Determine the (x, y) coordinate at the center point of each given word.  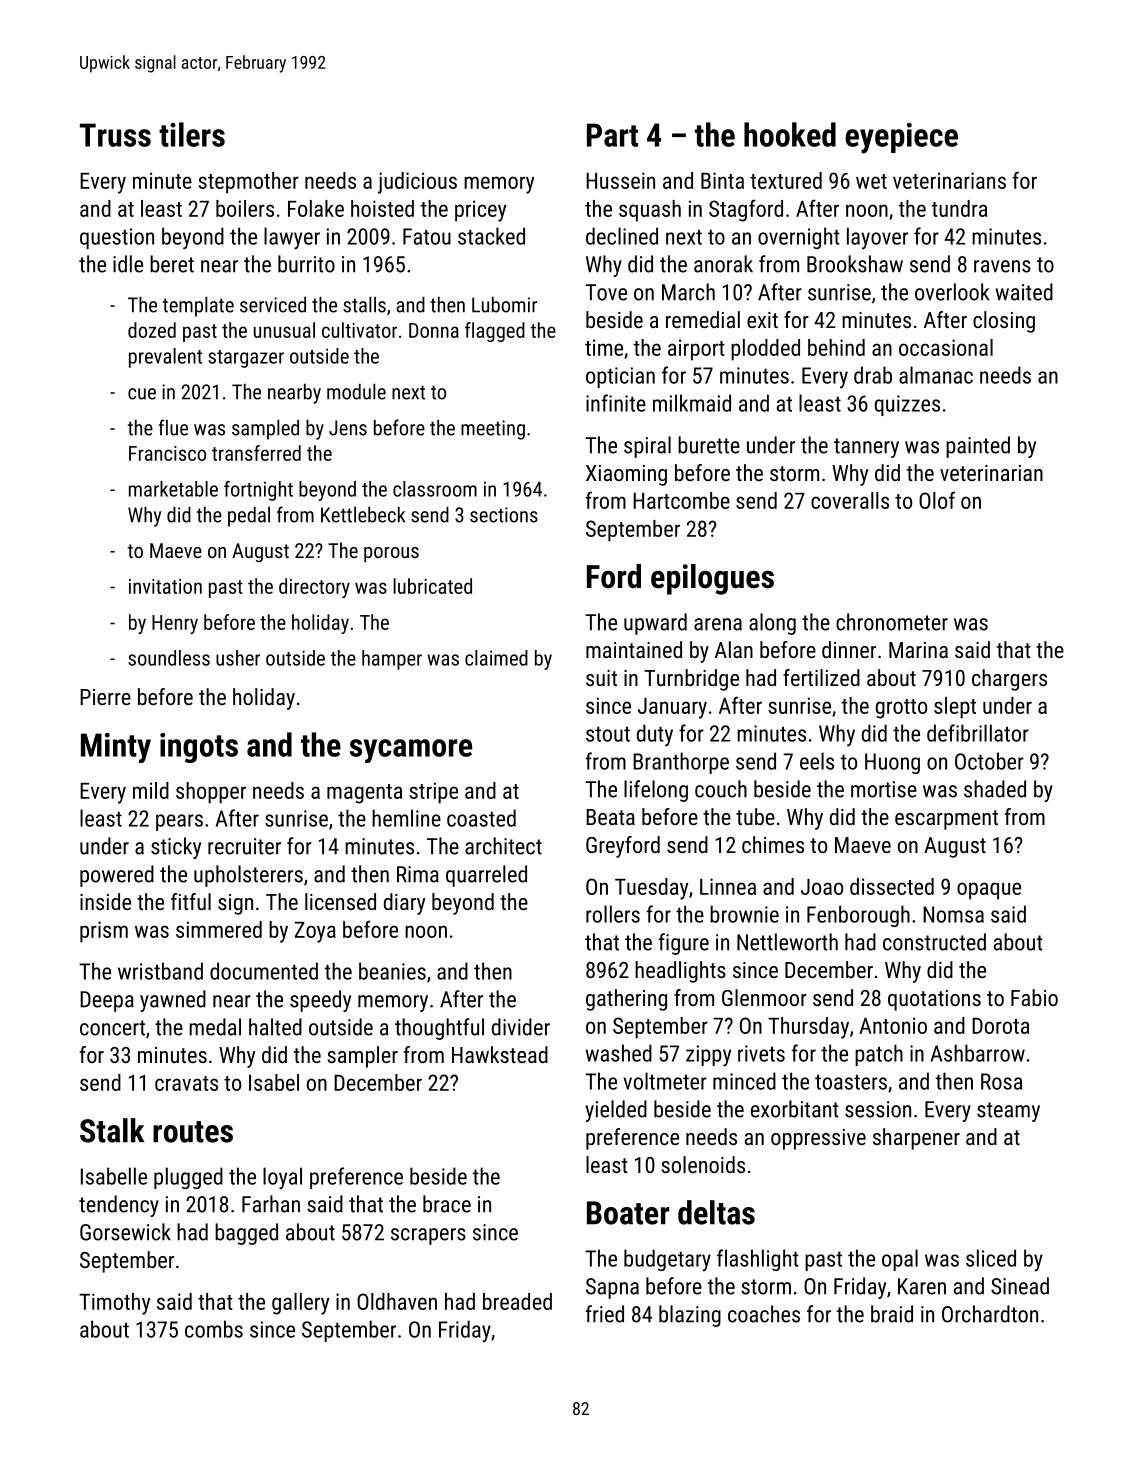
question (117, 238)
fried (605, 1314)
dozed (152, 330)
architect (503, 846)
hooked (790, 134)
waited (1024, 292)
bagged (246, 1234)
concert (112, 1028)
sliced (991, 1258)
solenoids (703, 1164)
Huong (892, 763)
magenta (364, 794)
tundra (959, 208)
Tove (606, 292)
